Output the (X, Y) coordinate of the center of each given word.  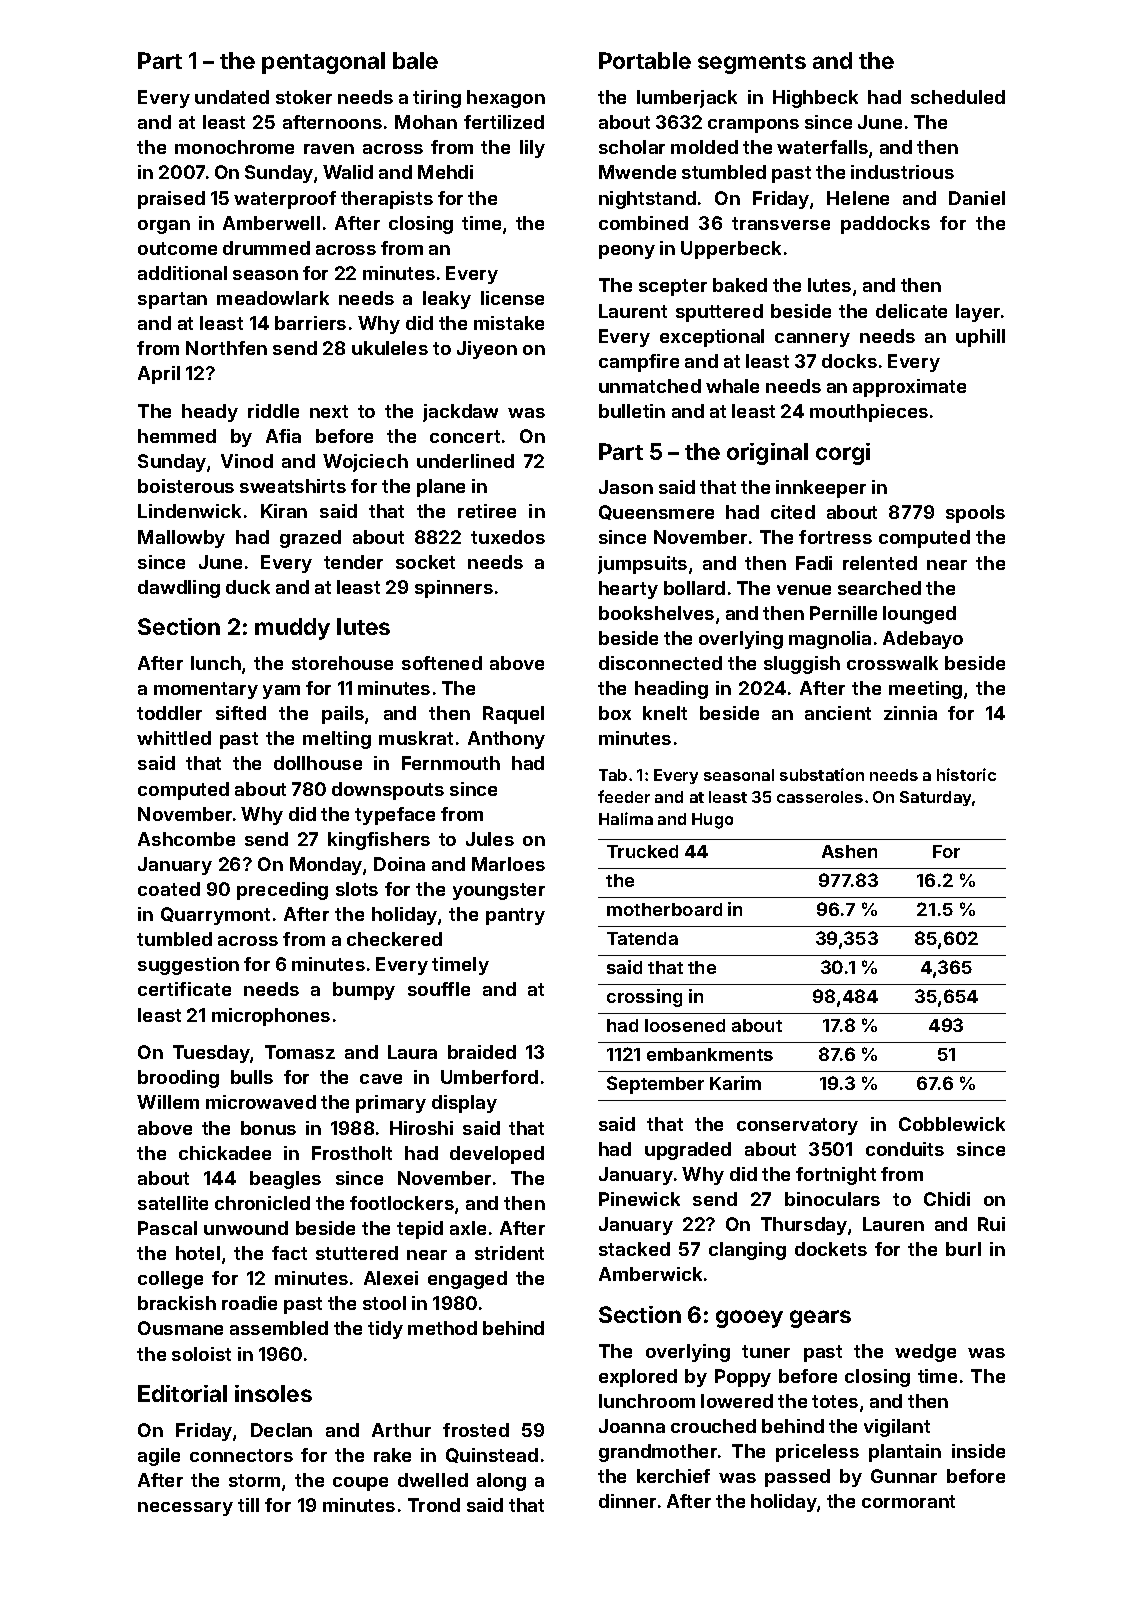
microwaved (261, 1102)
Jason (626, 487)
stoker (304, 97)
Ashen (849, 851)
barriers (310, 323)
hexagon (506, 99)
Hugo (712, 821)
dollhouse (318, 763)
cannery (812, 340)
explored (638, 1378)
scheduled (958, 97)
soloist (201, 1354)
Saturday (935, 798)
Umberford (489, 1077)
